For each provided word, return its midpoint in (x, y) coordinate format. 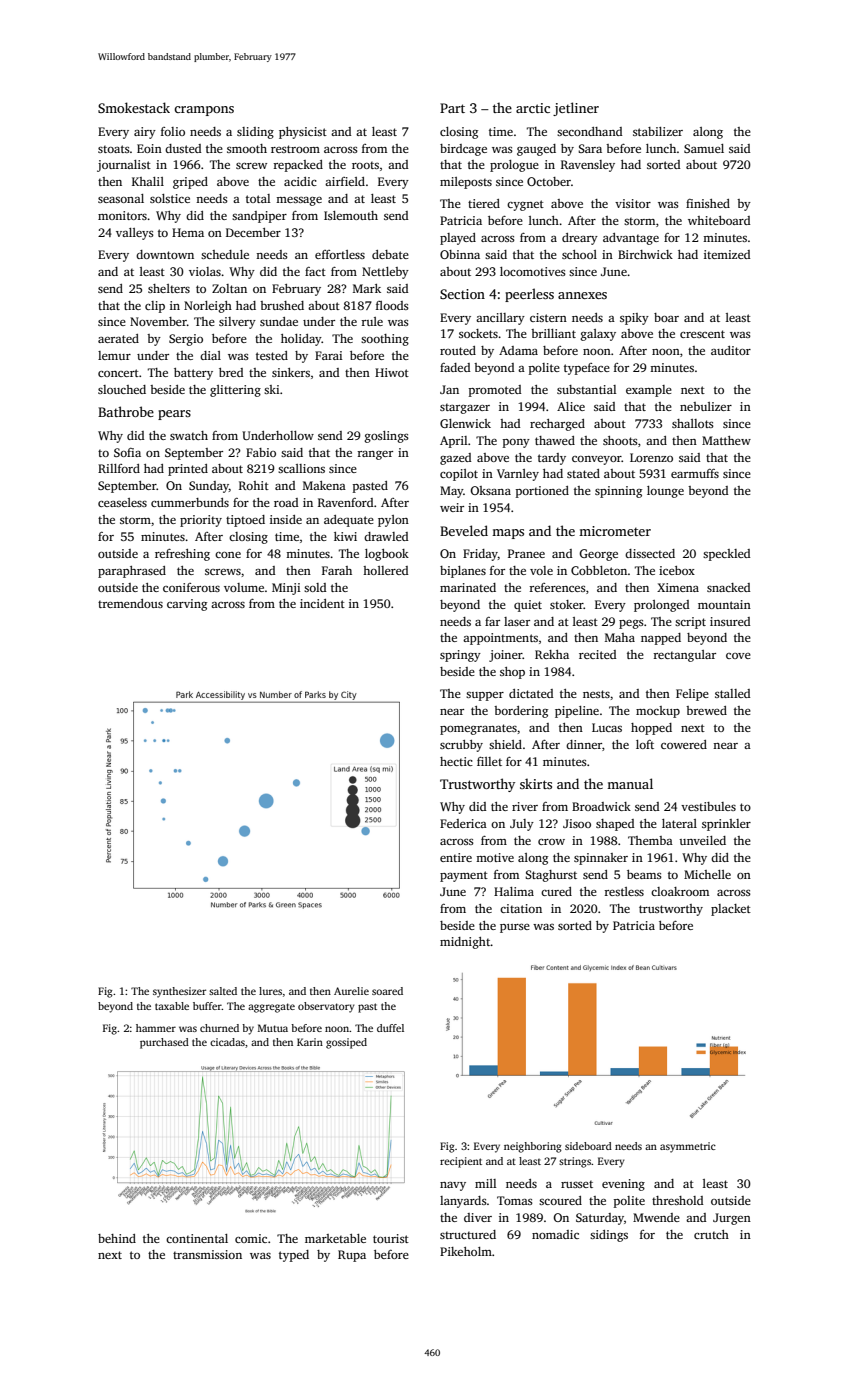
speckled (727, 555)
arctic (533, 108)
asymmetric (688, 1147)
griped (190, 183)
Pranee (526, 553)
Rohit (254, 485)
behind (117, 1238)
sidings (609, 1236)
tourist (391, 1238)
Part (452, 108)
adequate (349, 521)
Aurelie (351, 991)
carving (187, 605)
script (690, 623)
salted (223, 991)
